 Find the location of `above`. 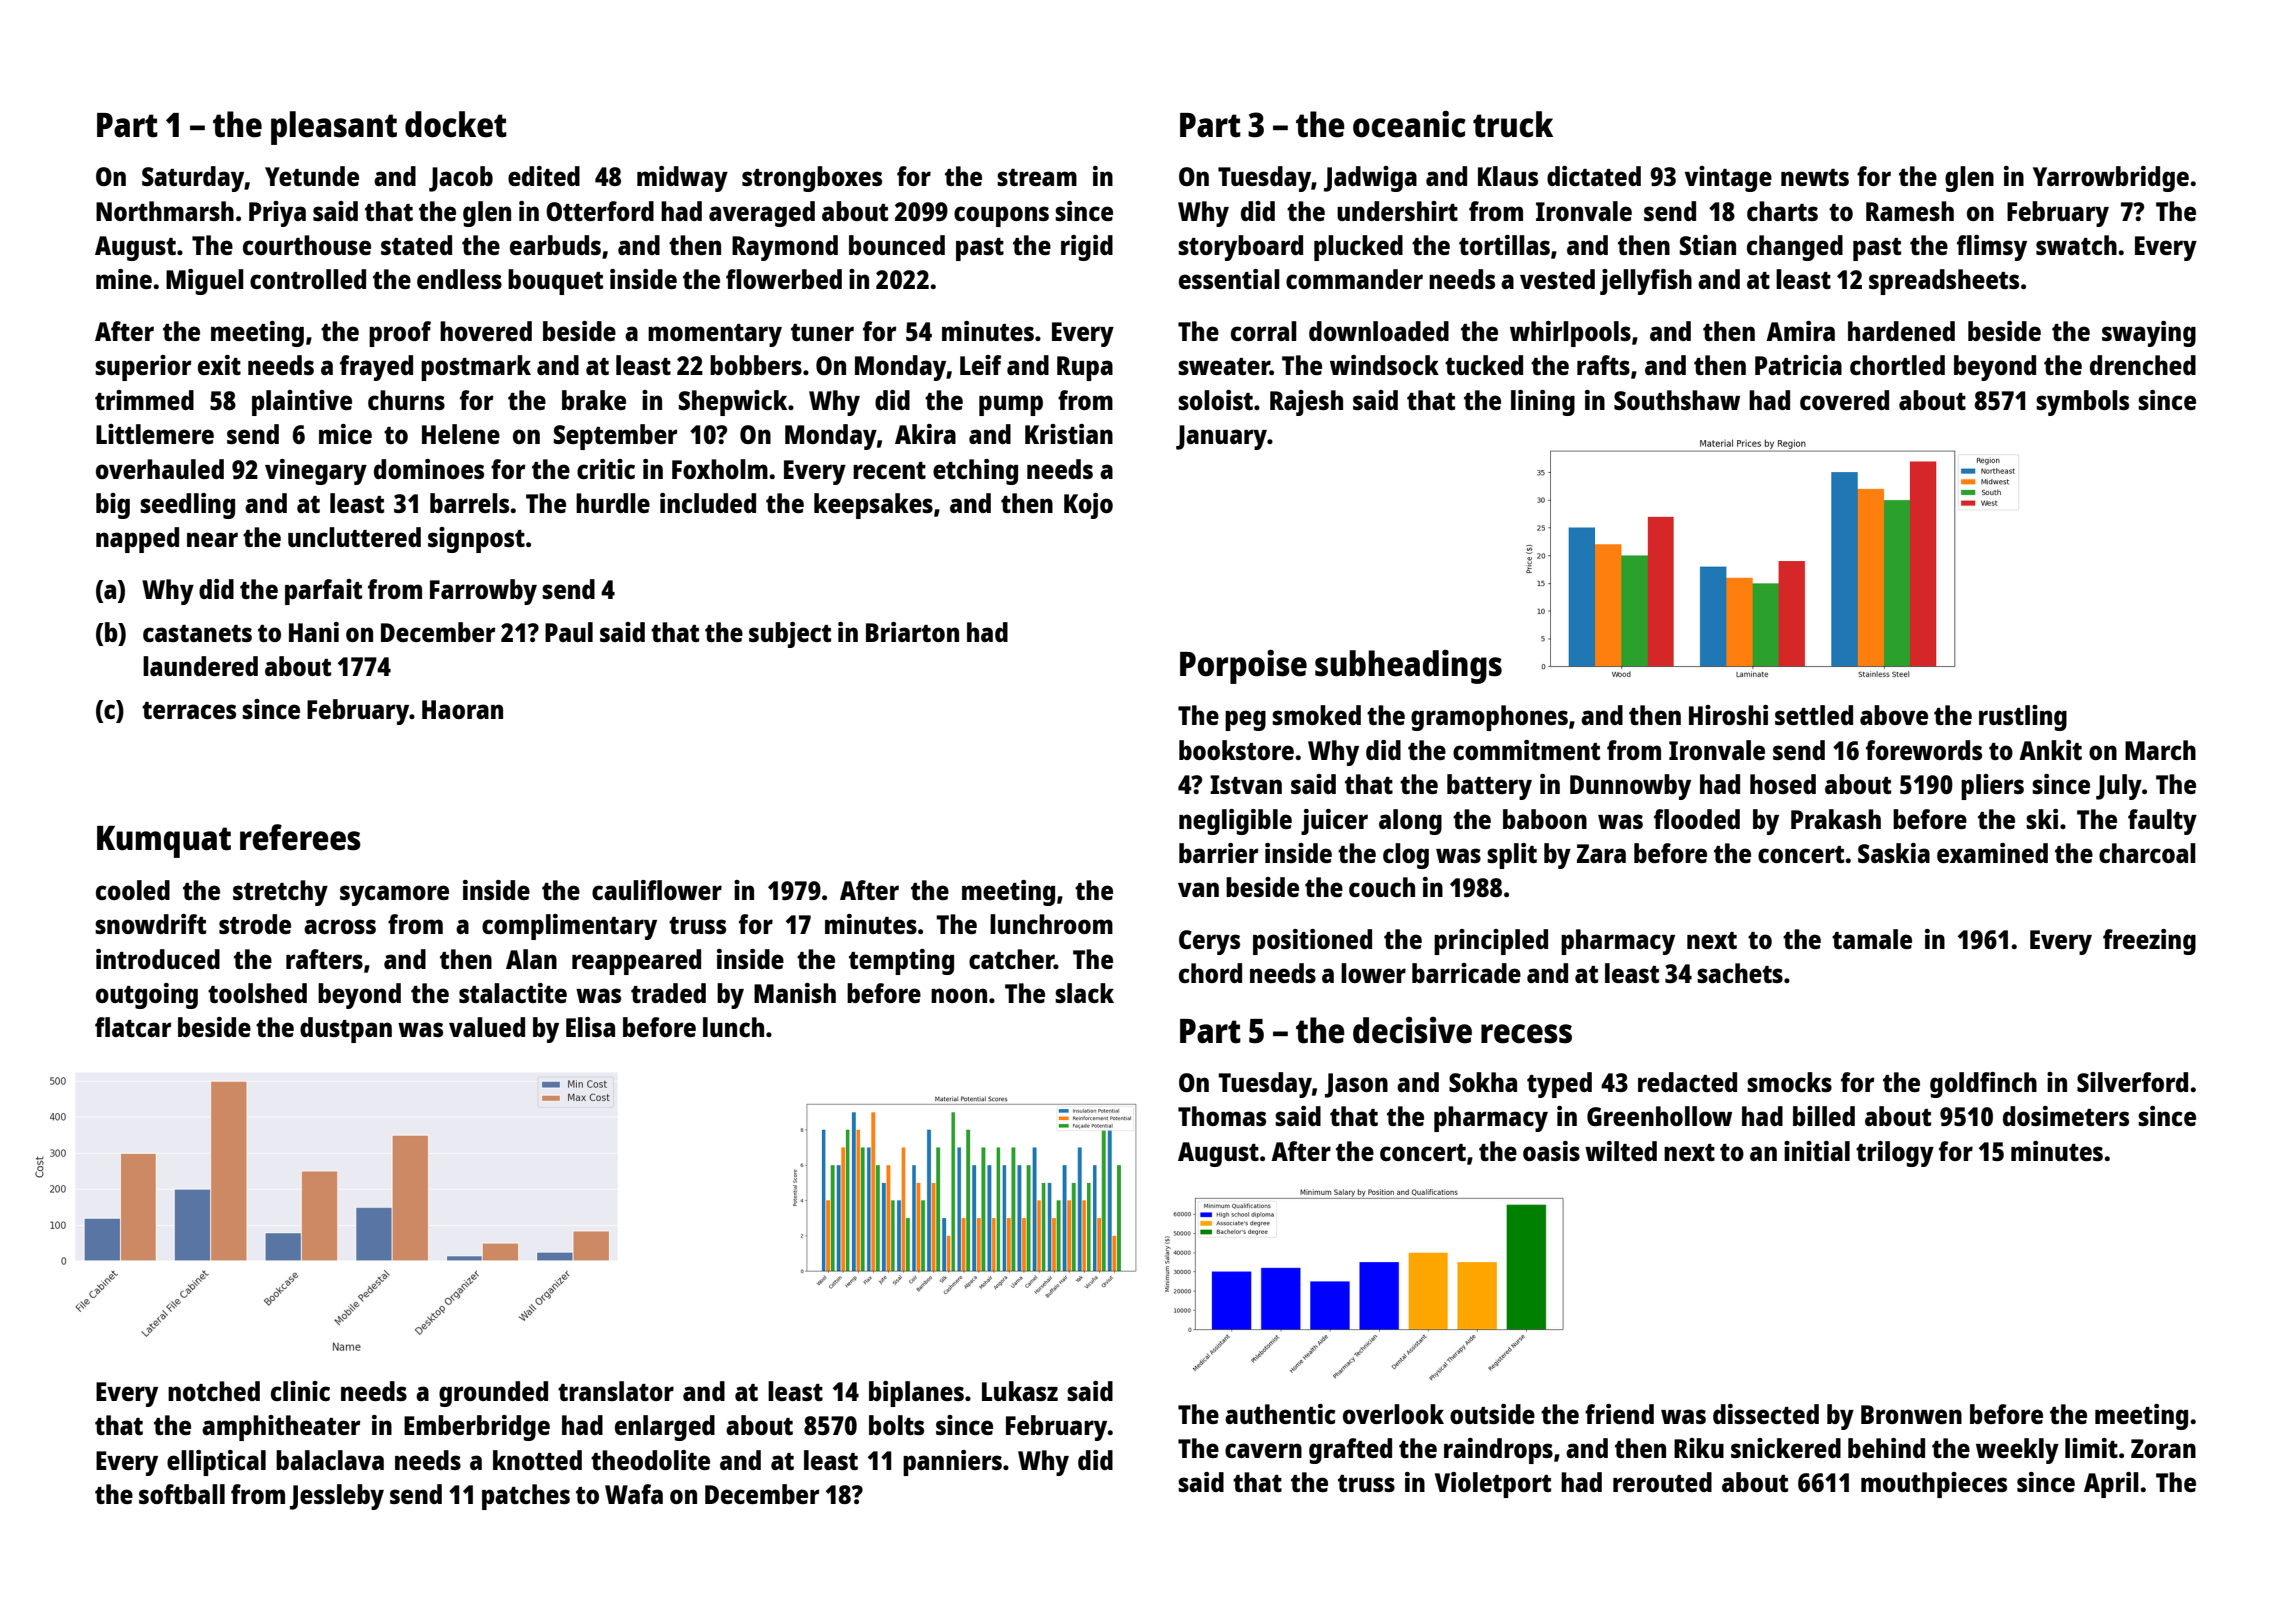

above is located at coordinates (1894, 715).
